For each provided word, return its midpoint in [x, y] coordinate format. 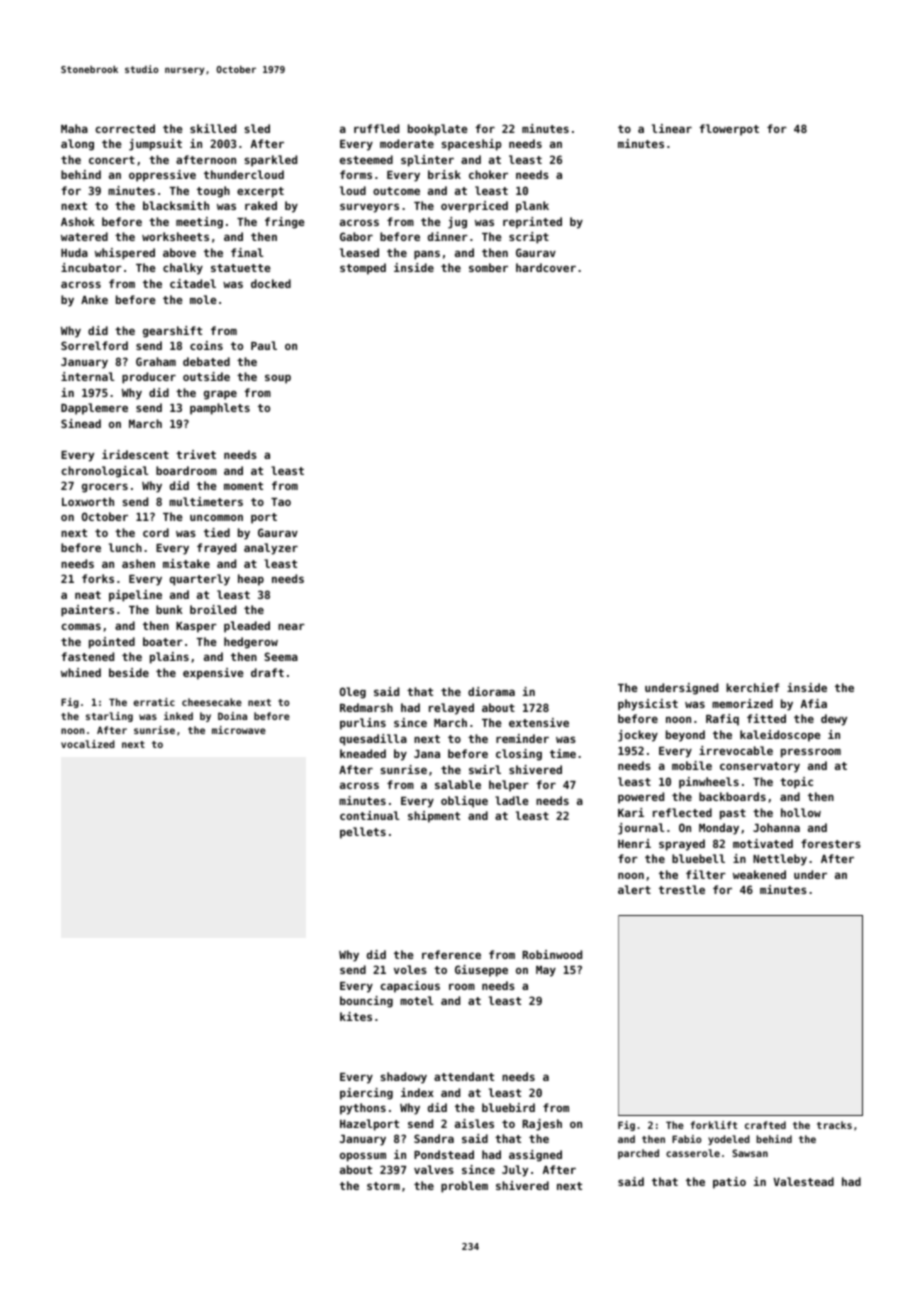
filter [706, 874]
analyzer [271, 549]
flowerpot [729, 130]
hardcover [546, 267]
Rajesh [542, 1125]
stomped [363, 269]
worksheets [175, 236]
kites [356, 1016]
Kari [631, 812]
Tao [281, 502]
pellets [363, 833]
